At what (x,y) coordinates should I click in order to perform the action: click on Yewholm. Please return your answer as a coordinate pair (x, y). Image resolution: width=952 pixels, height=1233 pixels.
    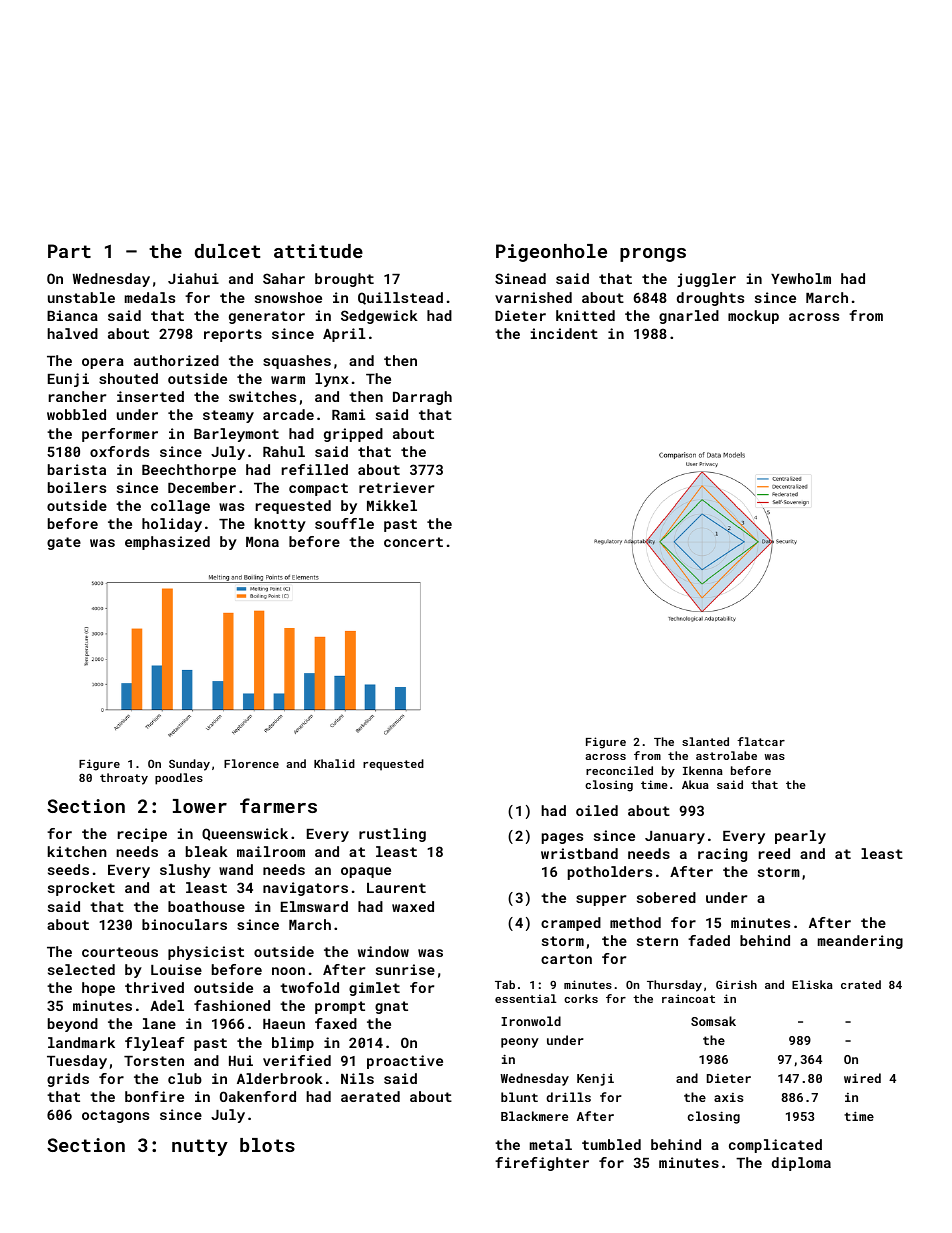
    Looking at the image, I should click on (801, 278).
